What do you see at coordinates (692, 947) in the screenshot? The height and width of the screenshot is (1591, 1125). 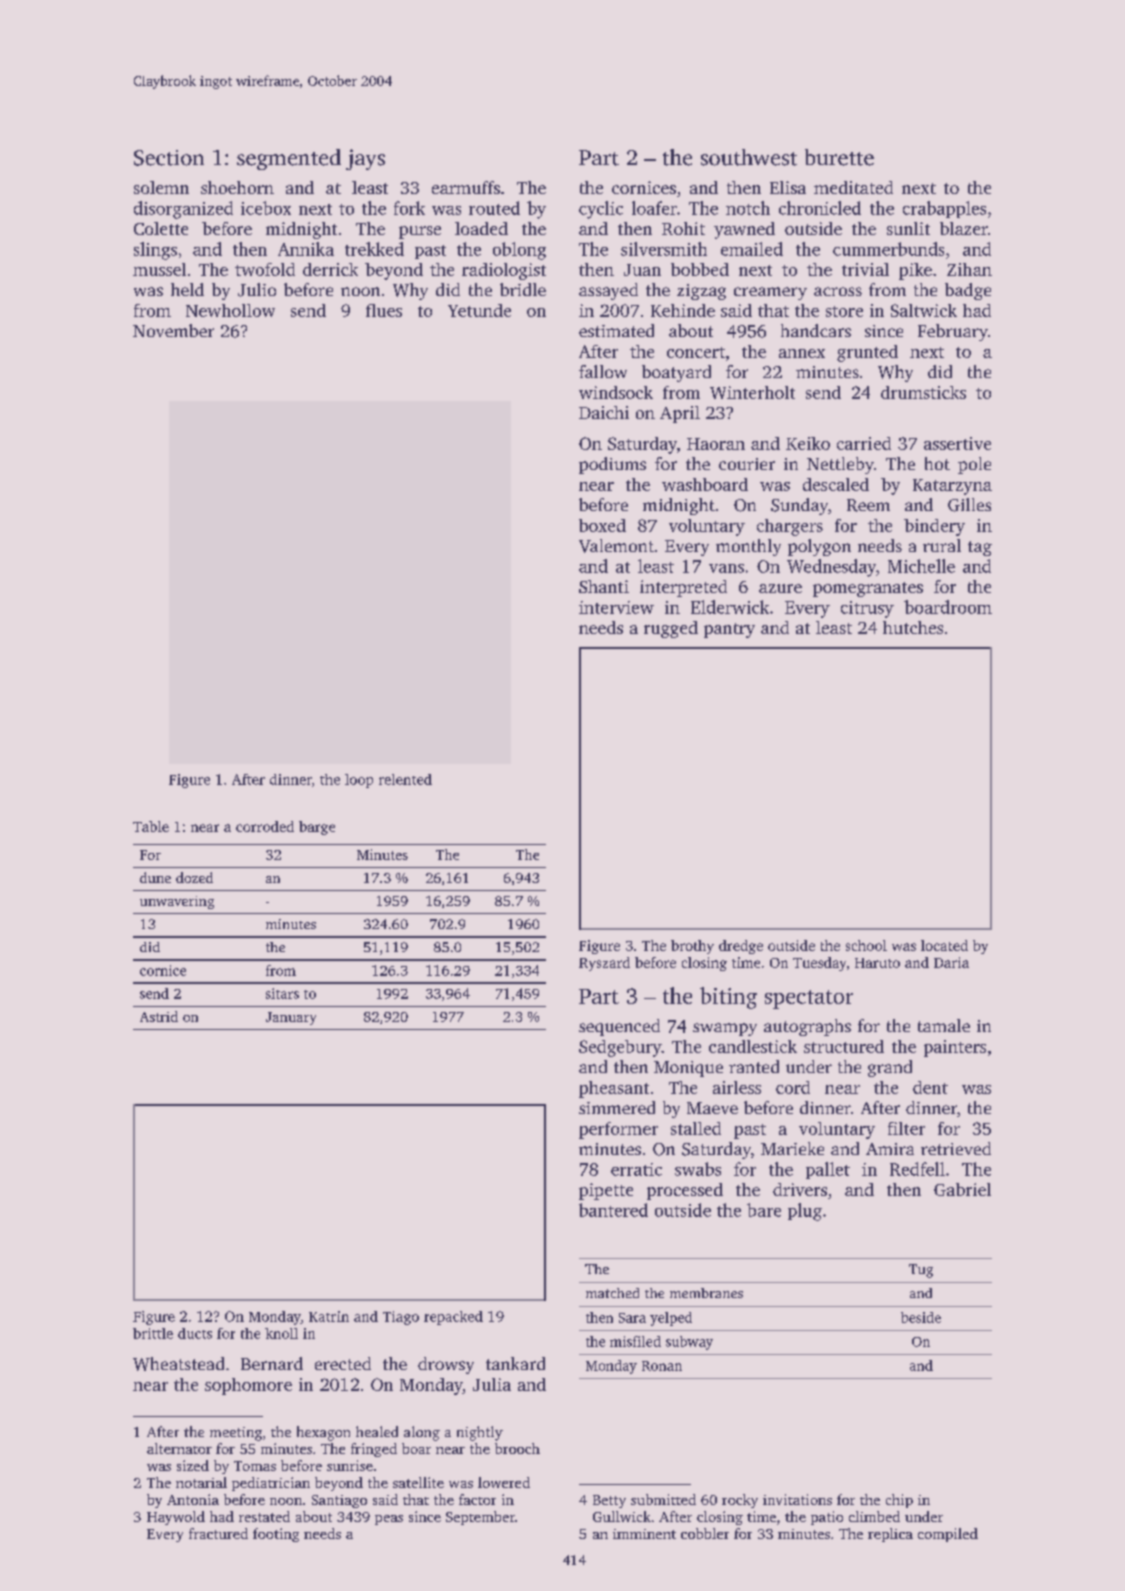 I see `brothy` at bounding box center [692, 947].
